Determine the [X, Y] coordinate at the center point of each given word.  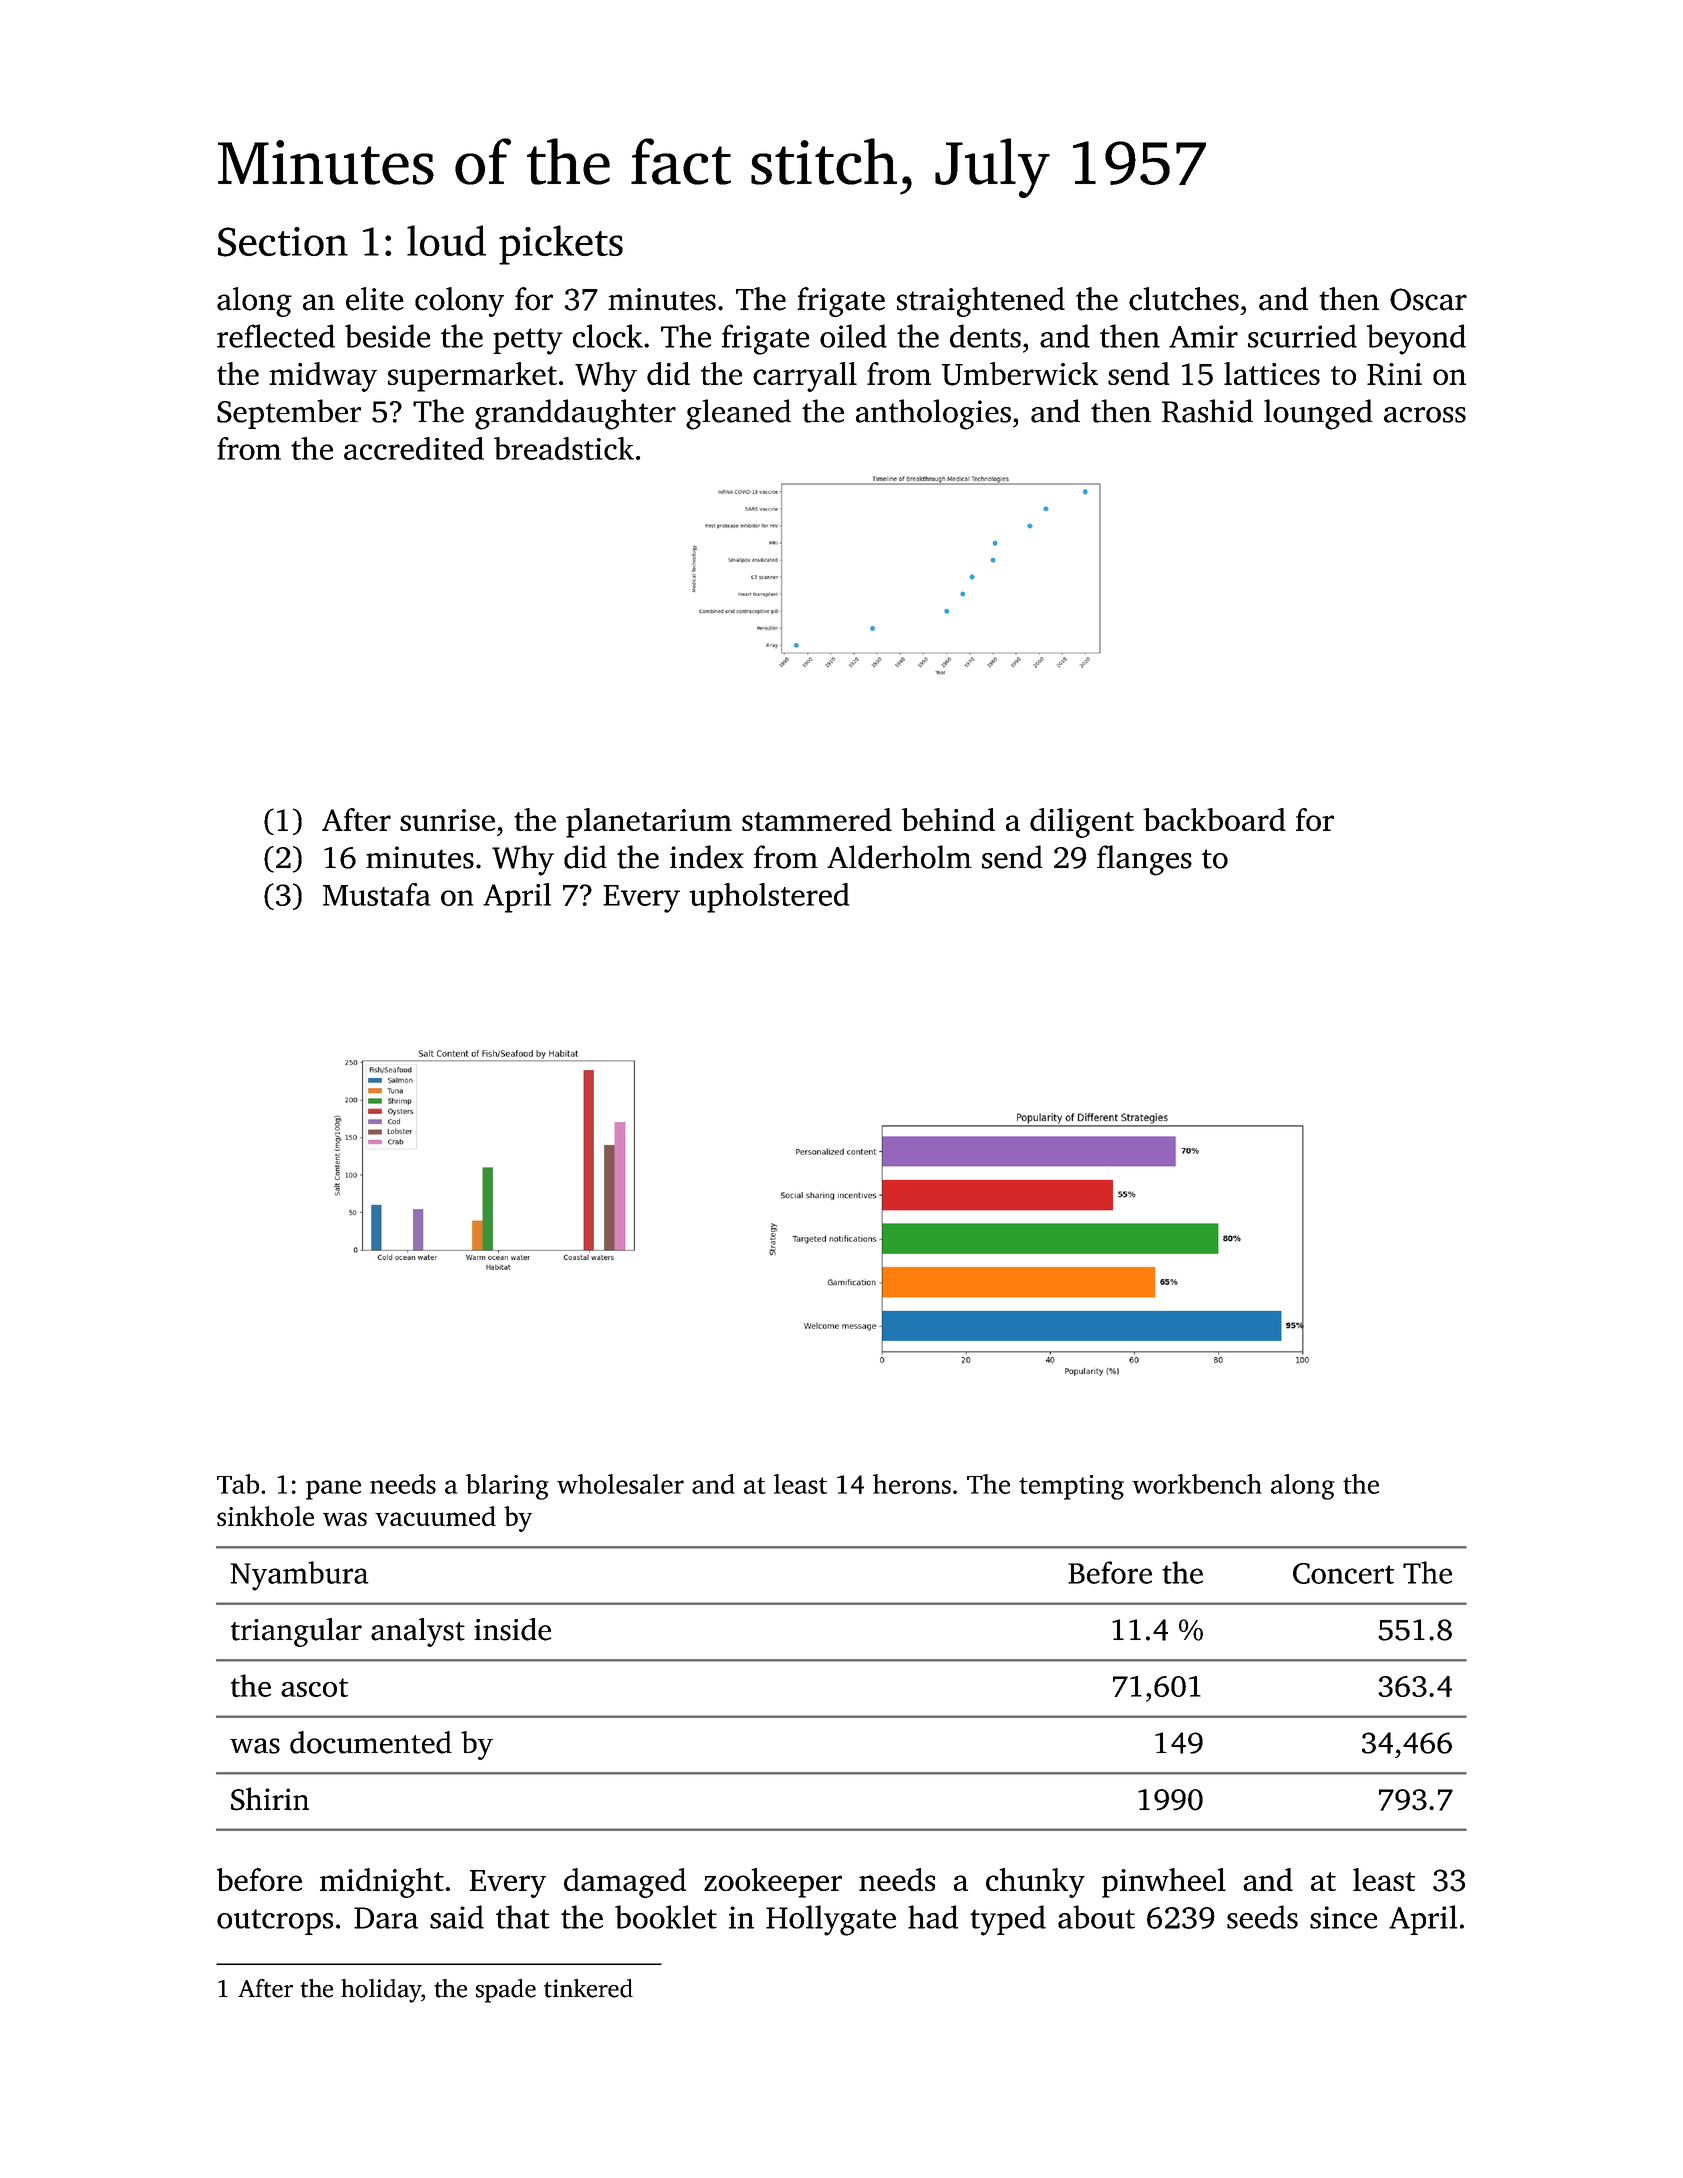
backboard [1214, 819]
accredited [414, 448]
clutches [1184, 299]
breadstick [564, 448]
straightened [981, 302]
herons [912, 1484]
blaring [507, 1487]
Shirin [270, 1799]
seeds [1262, 1917]
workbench [1197, 1484]
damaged [625, 1883]
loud [446, 240]
